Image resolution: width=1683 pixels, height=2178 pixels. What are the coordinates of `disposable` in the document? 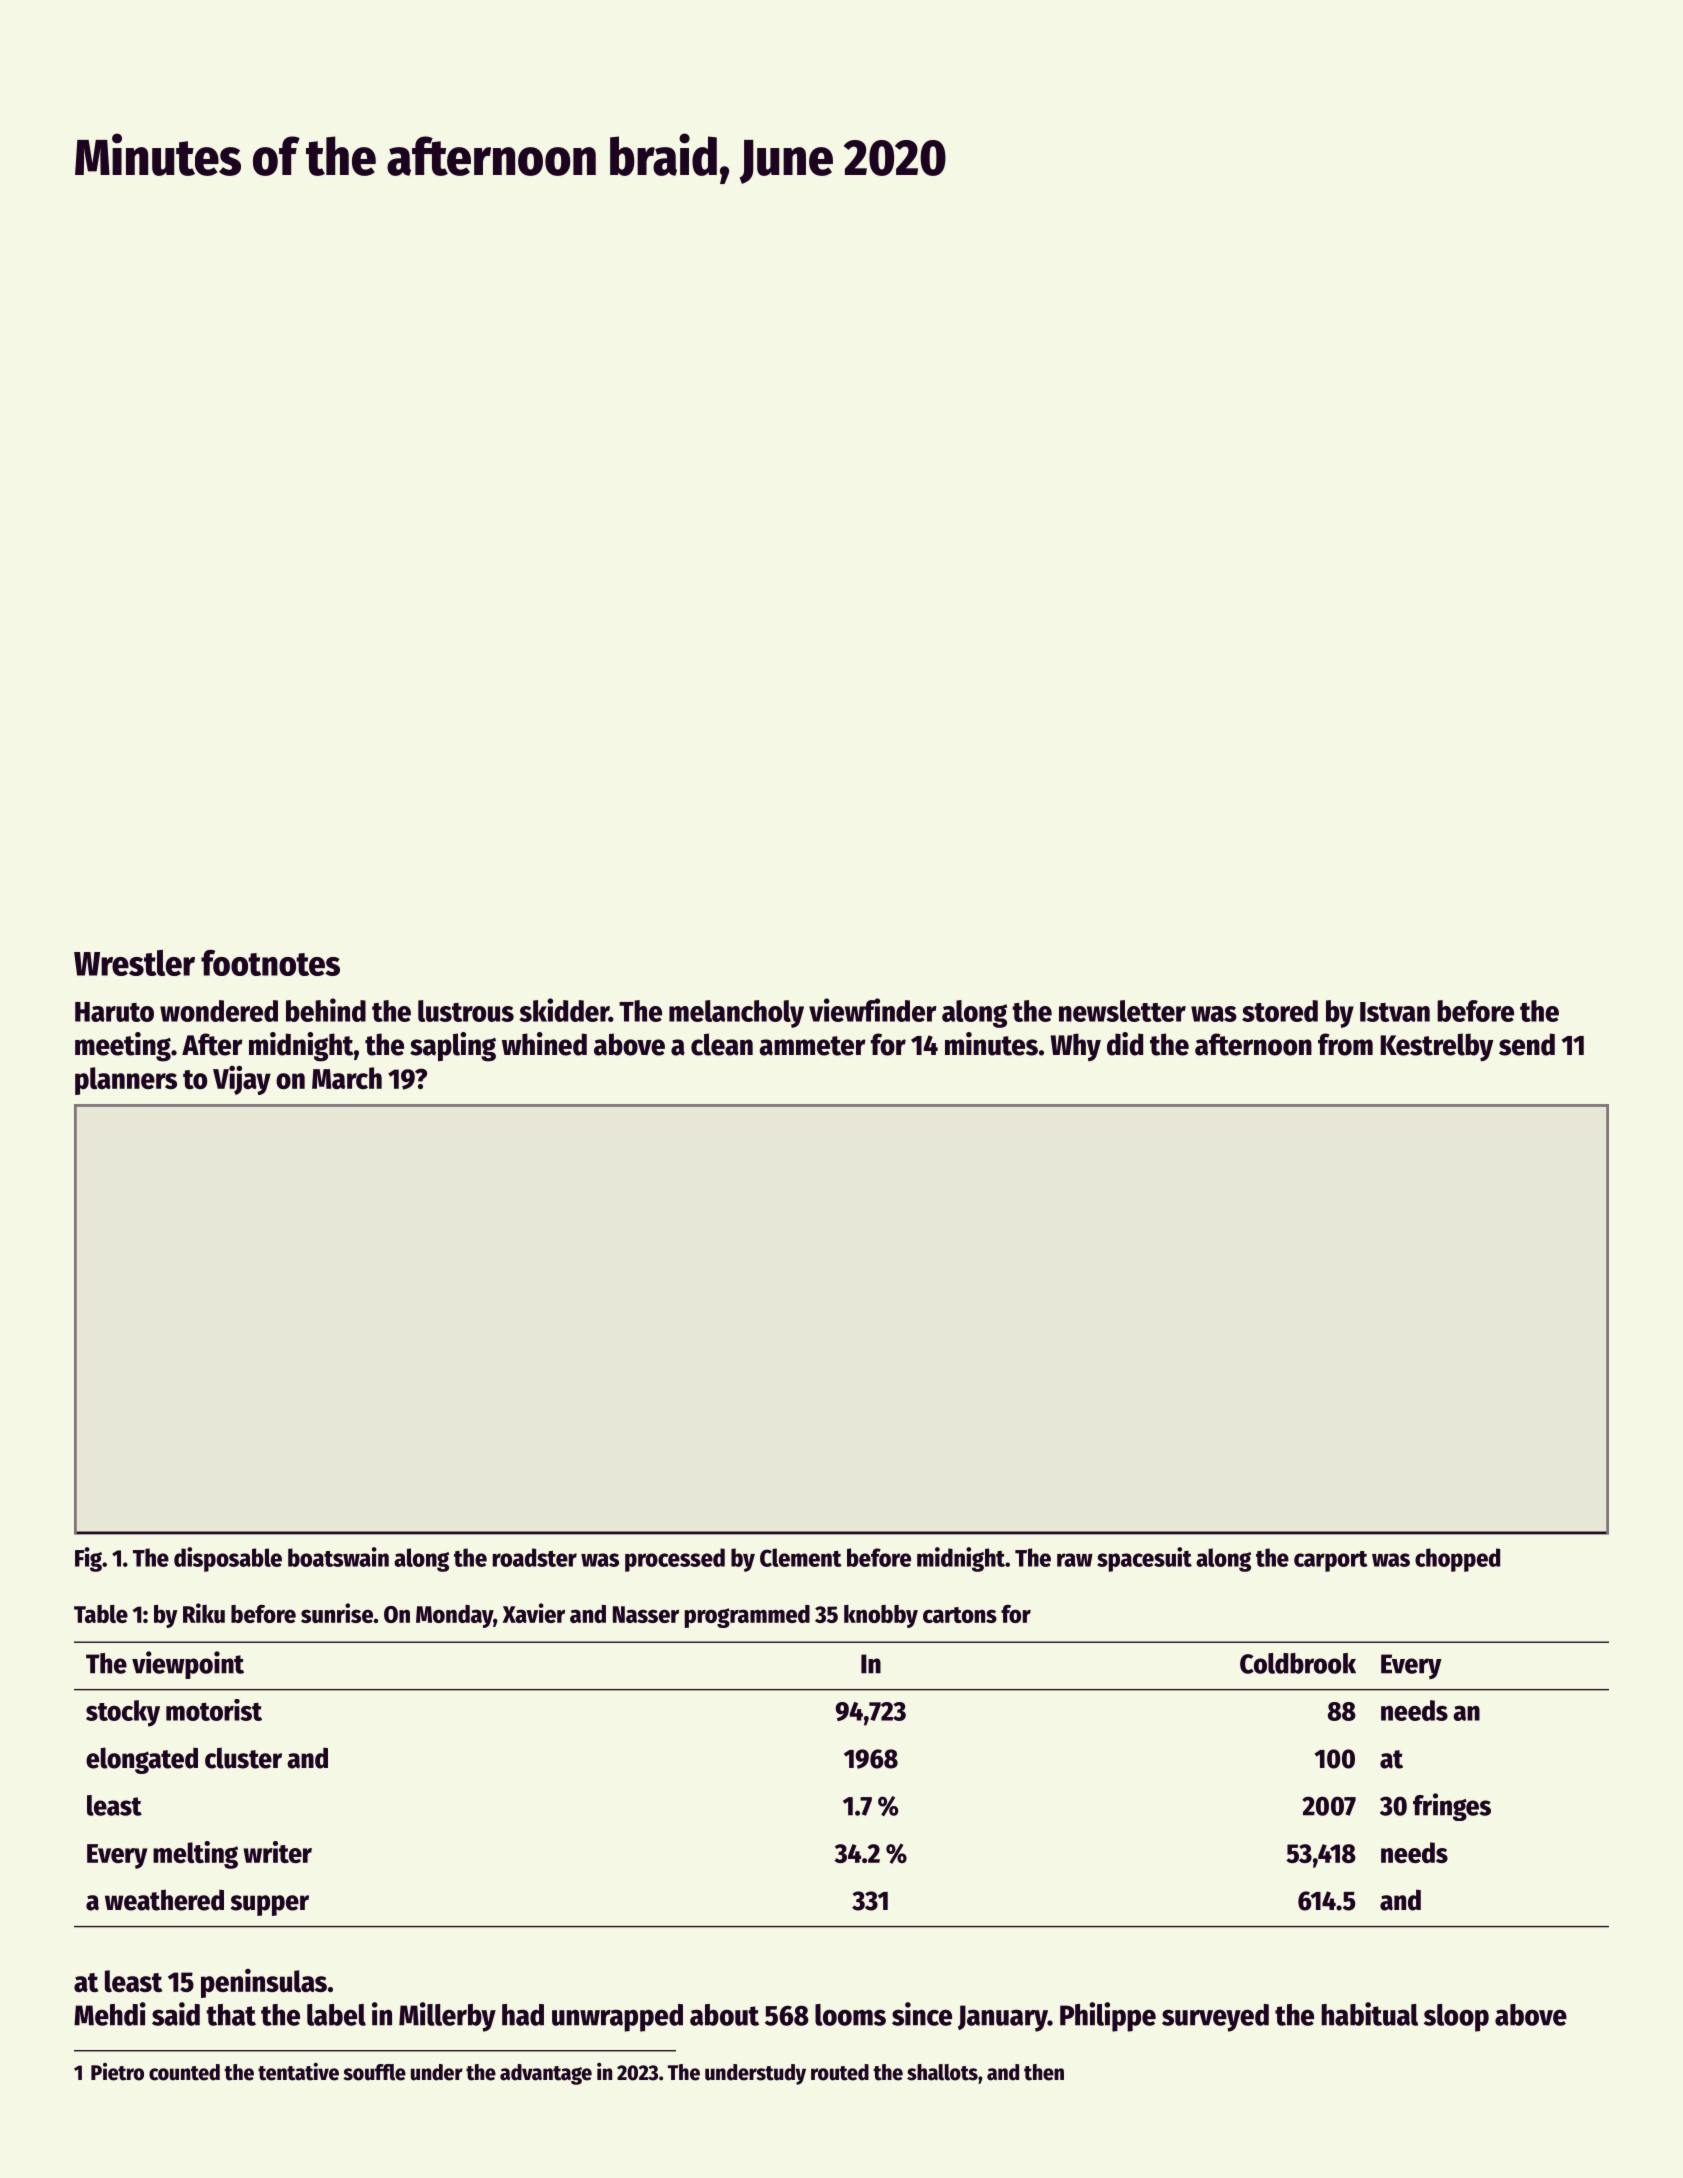 It's located at (228, 1559).
